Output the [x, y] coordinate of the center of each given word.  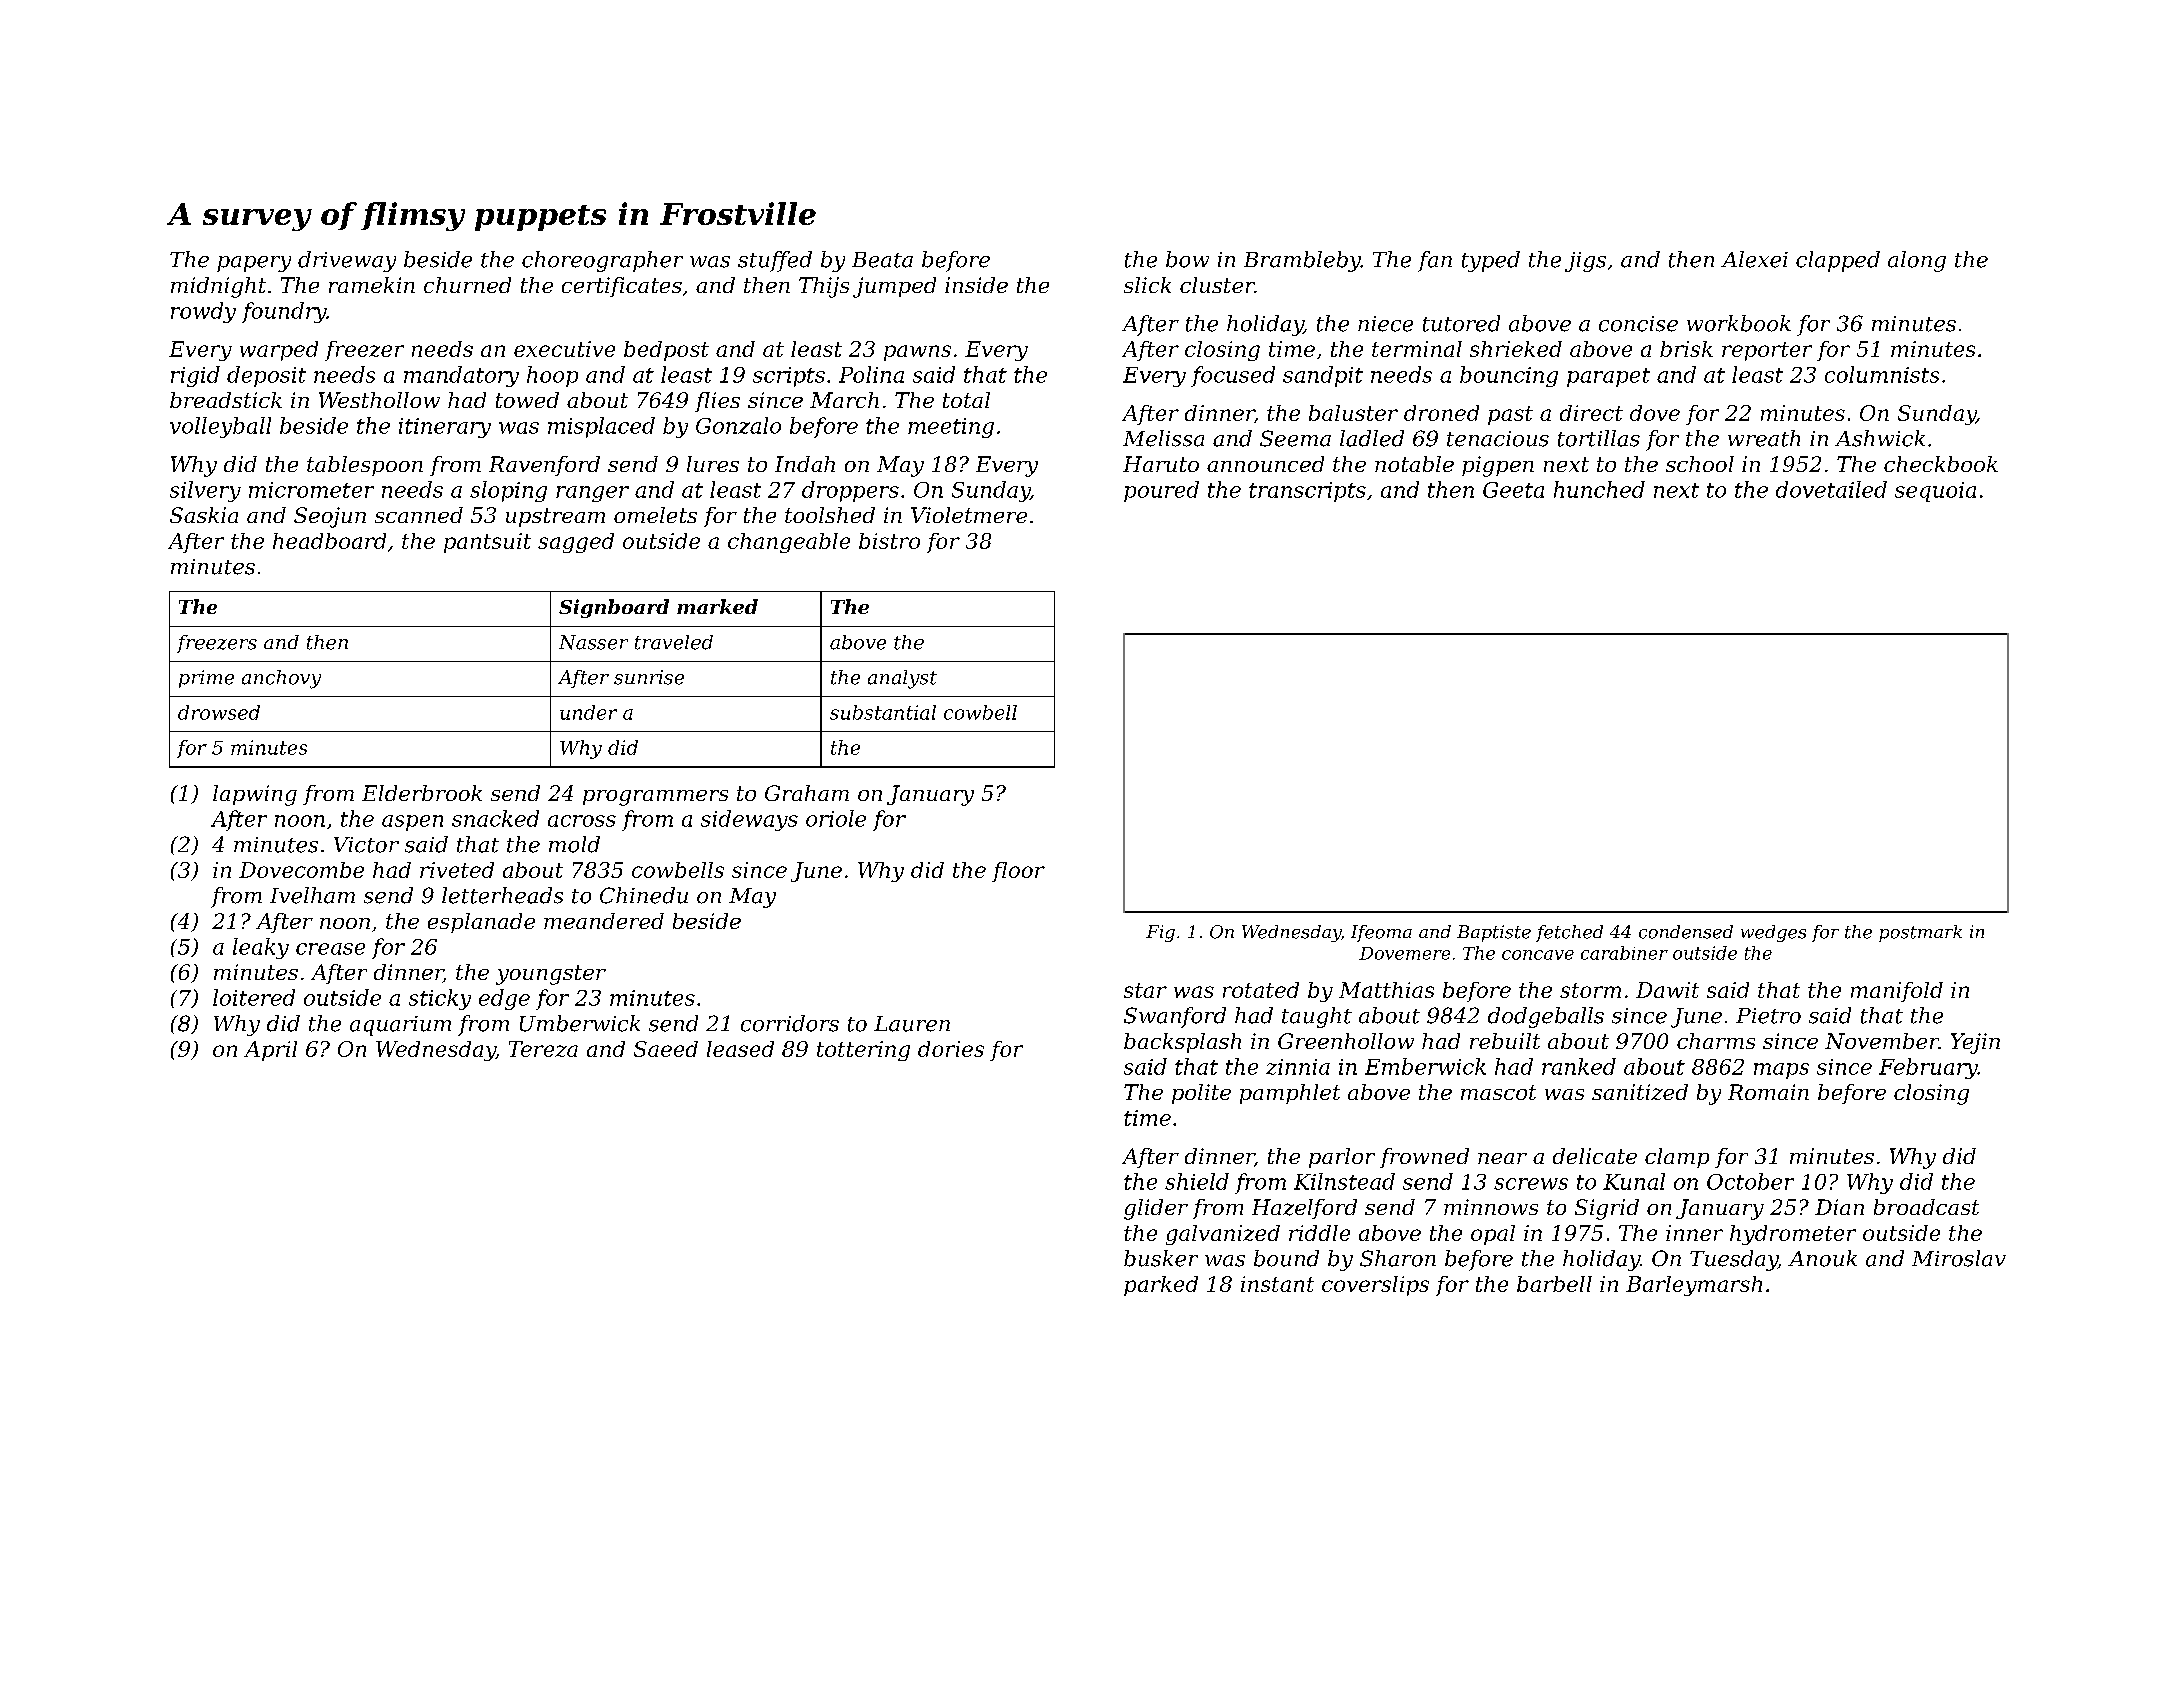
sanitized [1640, 1092]
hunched [1599, 489]
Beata [882, 260]
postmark [1920, 933]
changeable [789, 543]
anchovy [281, 679]
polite [1201, 1094]
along [1917, 261]
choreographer [602, 261]
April [270, 1051]
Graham [807, 793]
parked [1161, 1286]
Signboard [614, 608]
